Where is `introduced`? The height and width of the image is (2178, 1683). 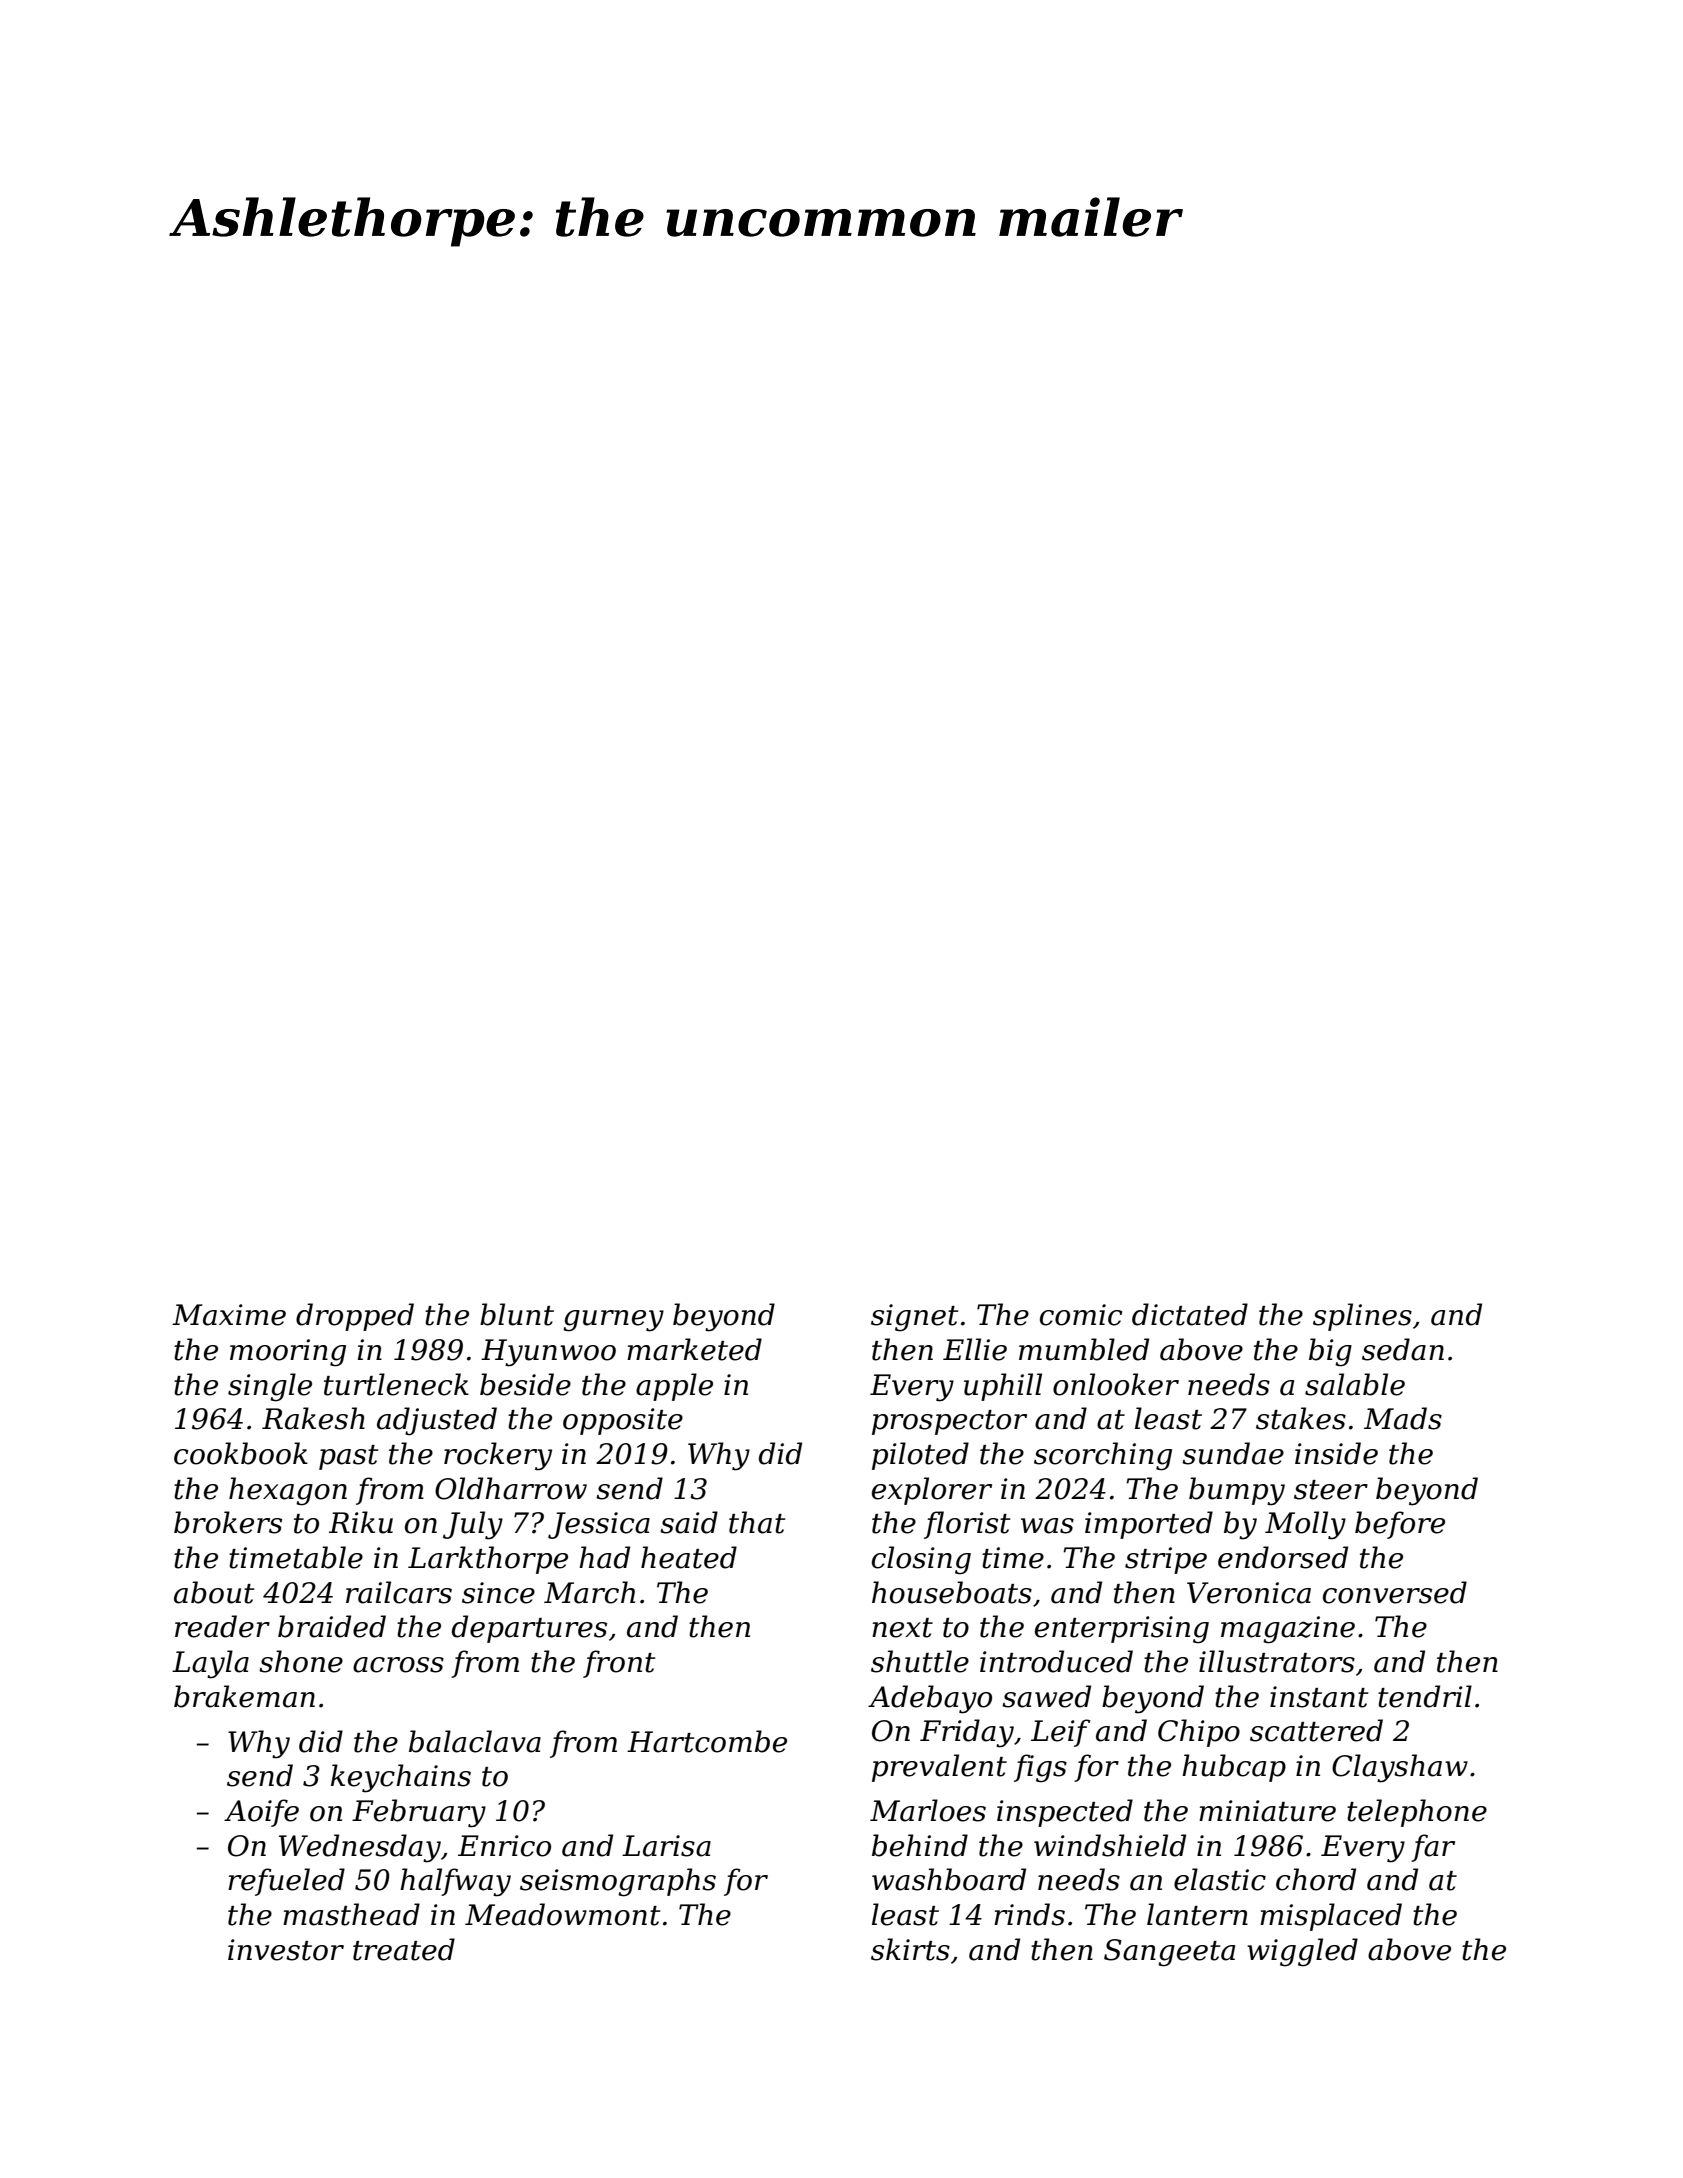
introduced is located at coordinates (1056, 1661).
